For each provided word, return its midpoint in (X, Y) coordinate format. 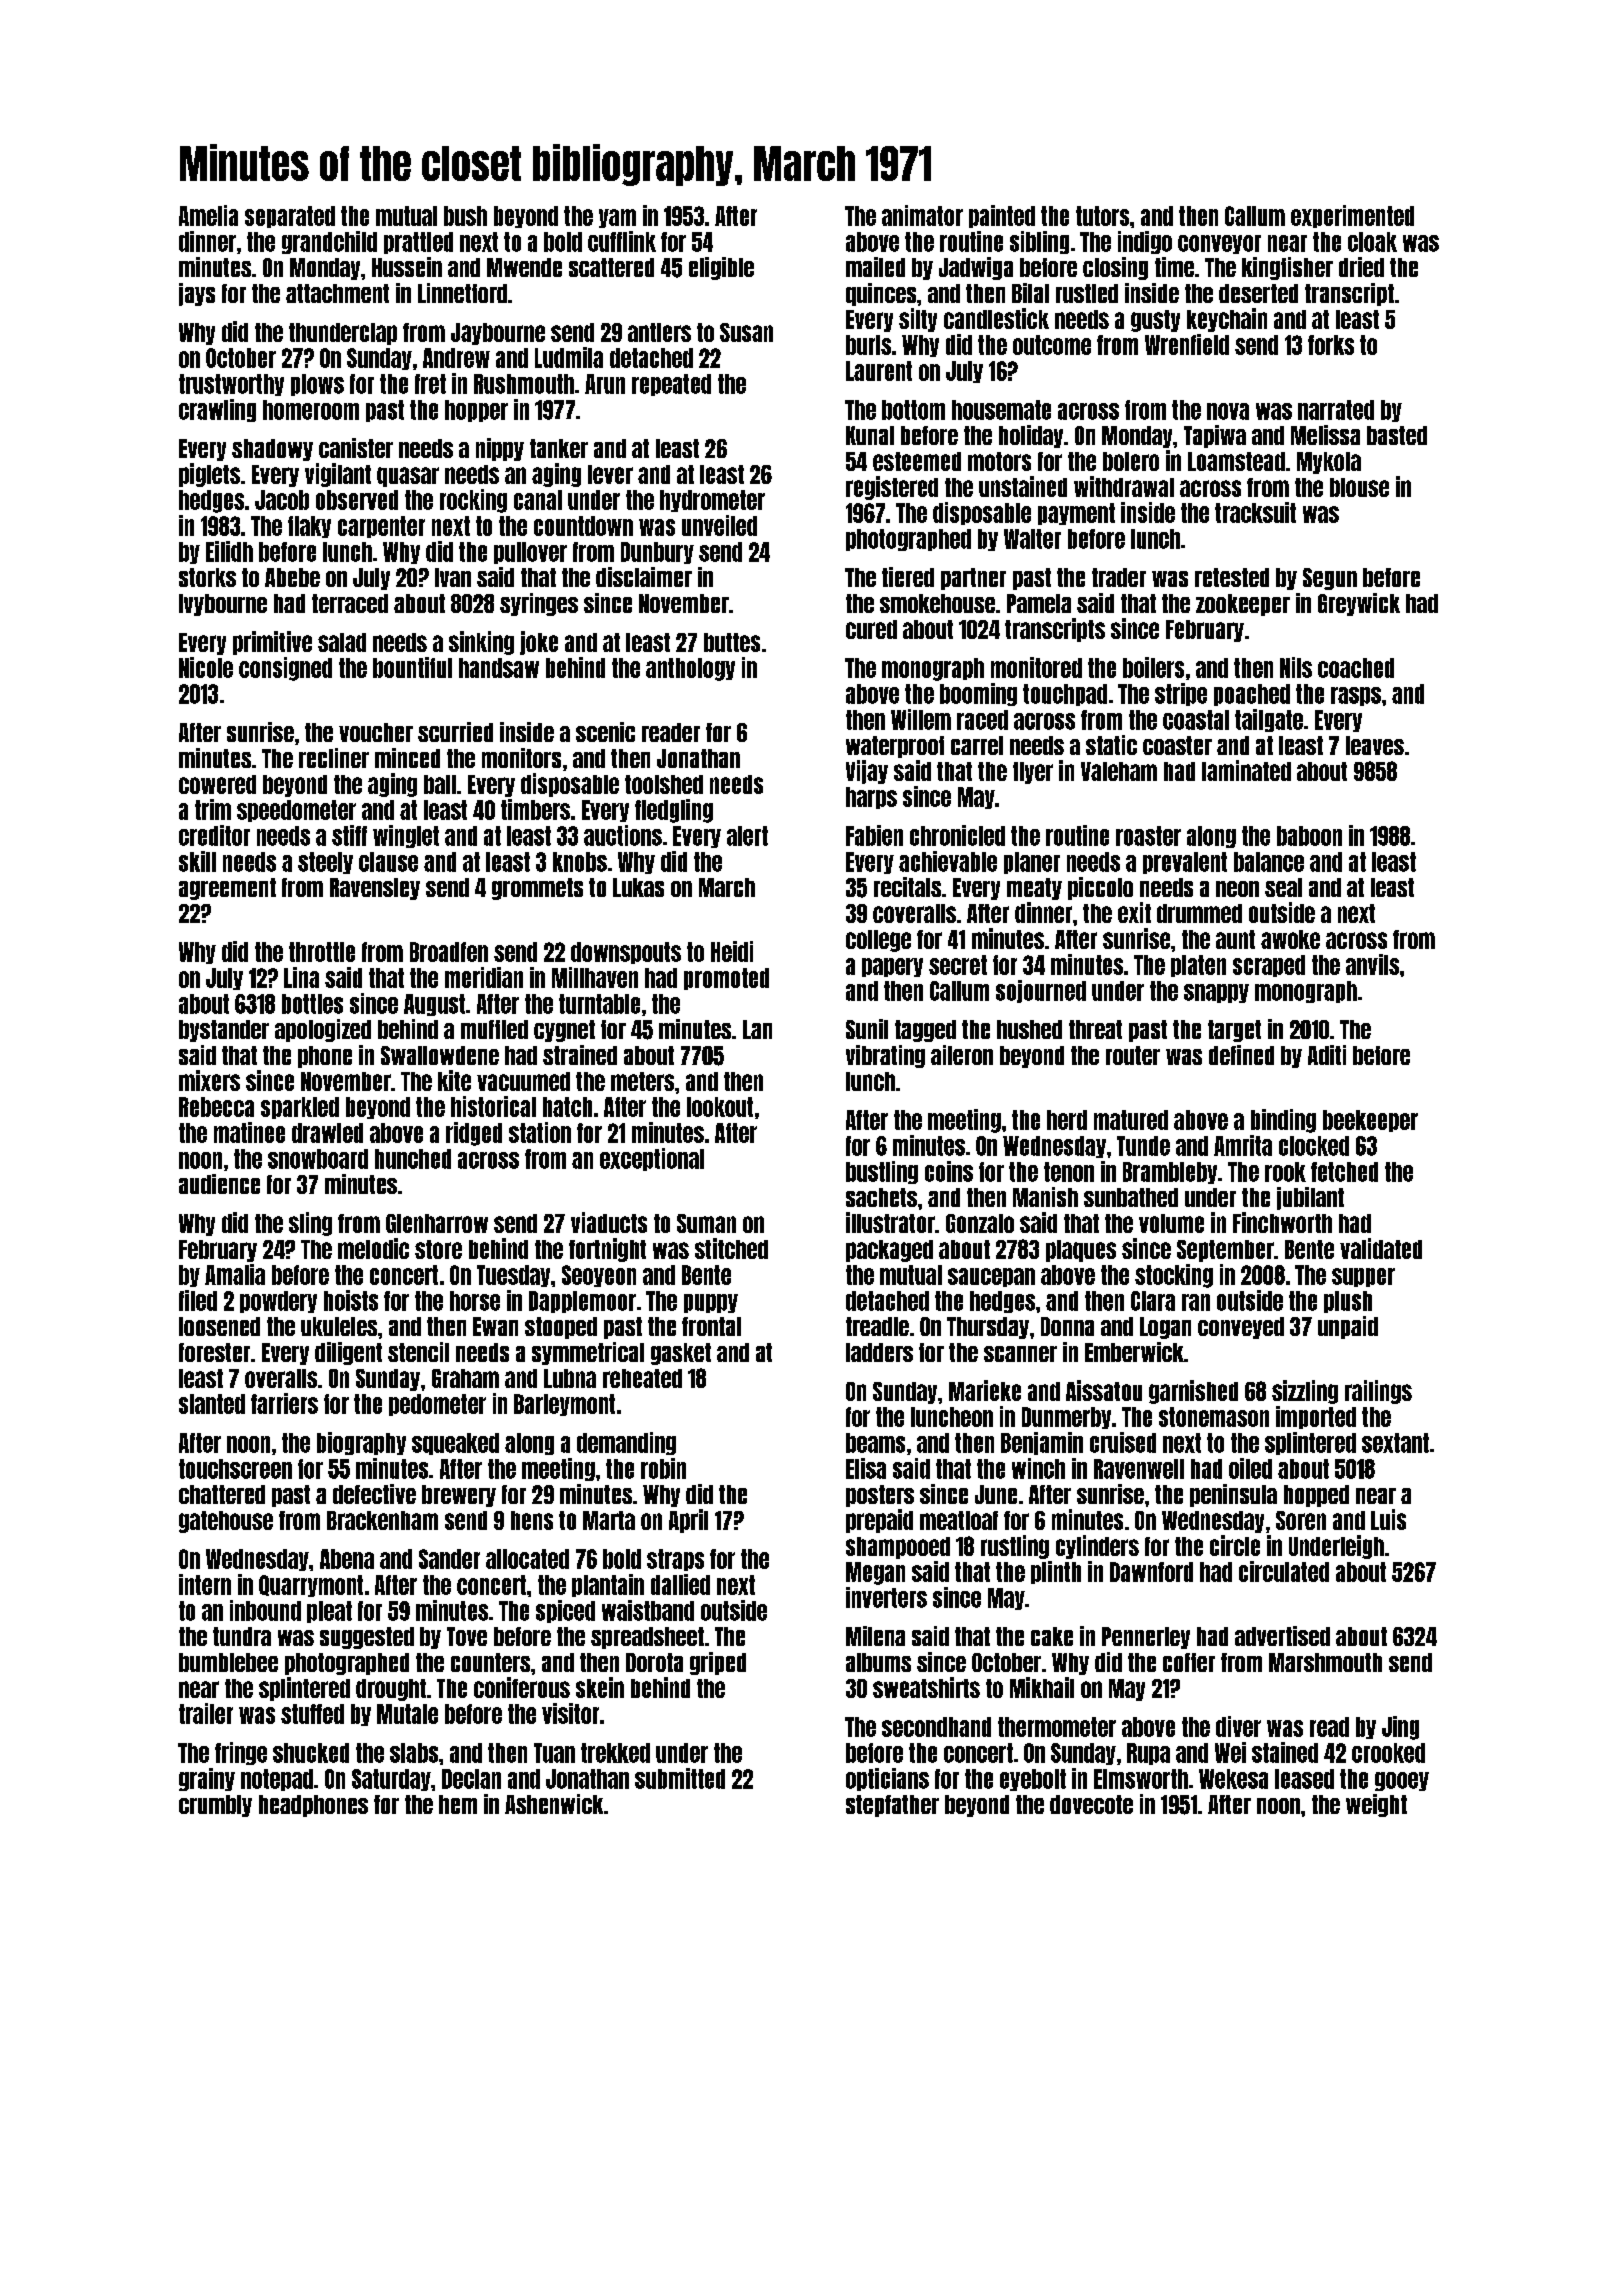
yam (617, 218)
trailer (206, 1713)
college (878, 941)
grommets (537, 889)
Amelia (208, 215)
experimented (1352, 216)
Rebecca (216, 1107)
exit (1134, 912)
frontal (711, 1326)
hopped (1316, 1496)
